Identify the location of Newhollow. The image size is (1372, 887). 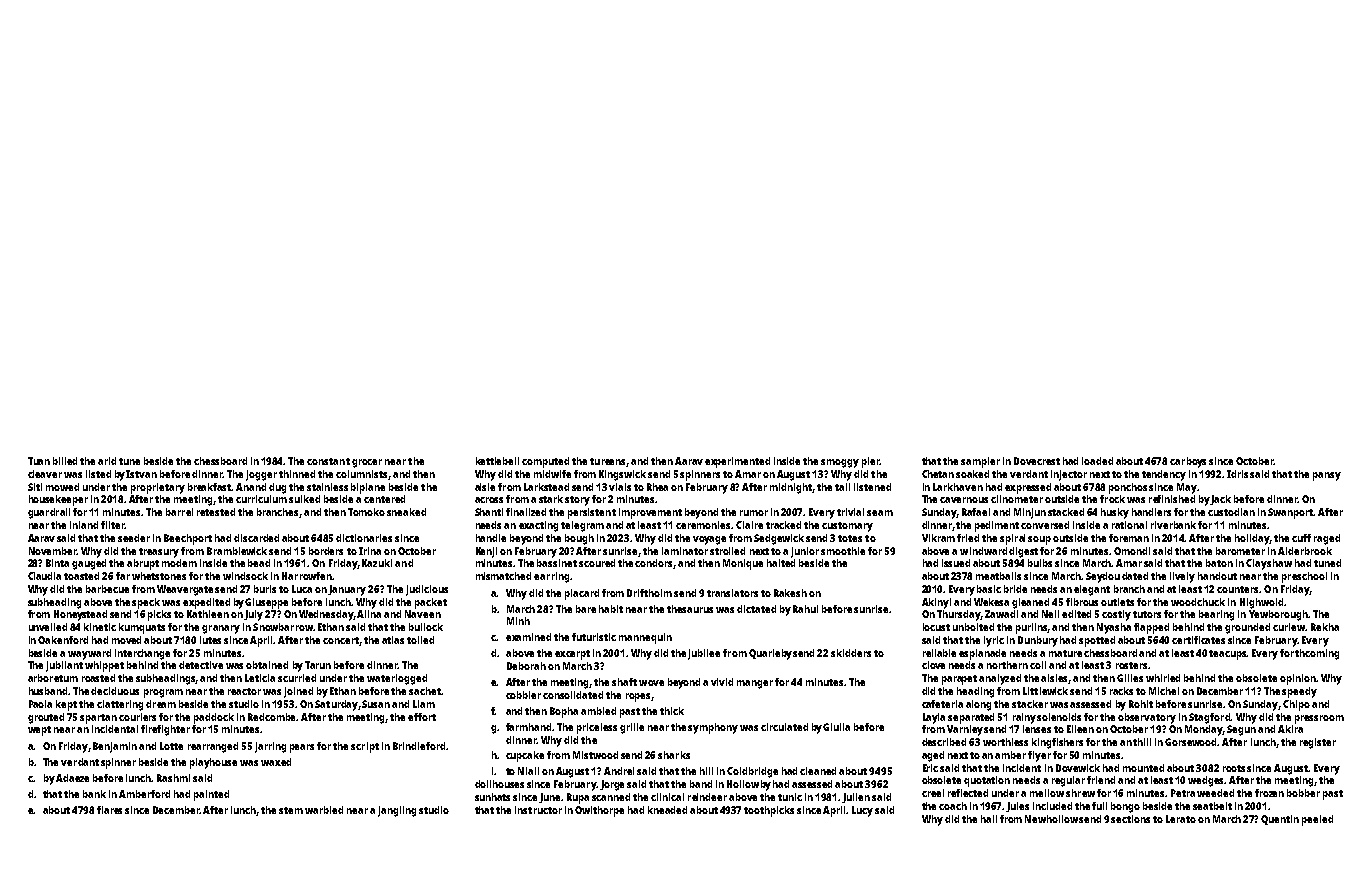
(1051, 819).
